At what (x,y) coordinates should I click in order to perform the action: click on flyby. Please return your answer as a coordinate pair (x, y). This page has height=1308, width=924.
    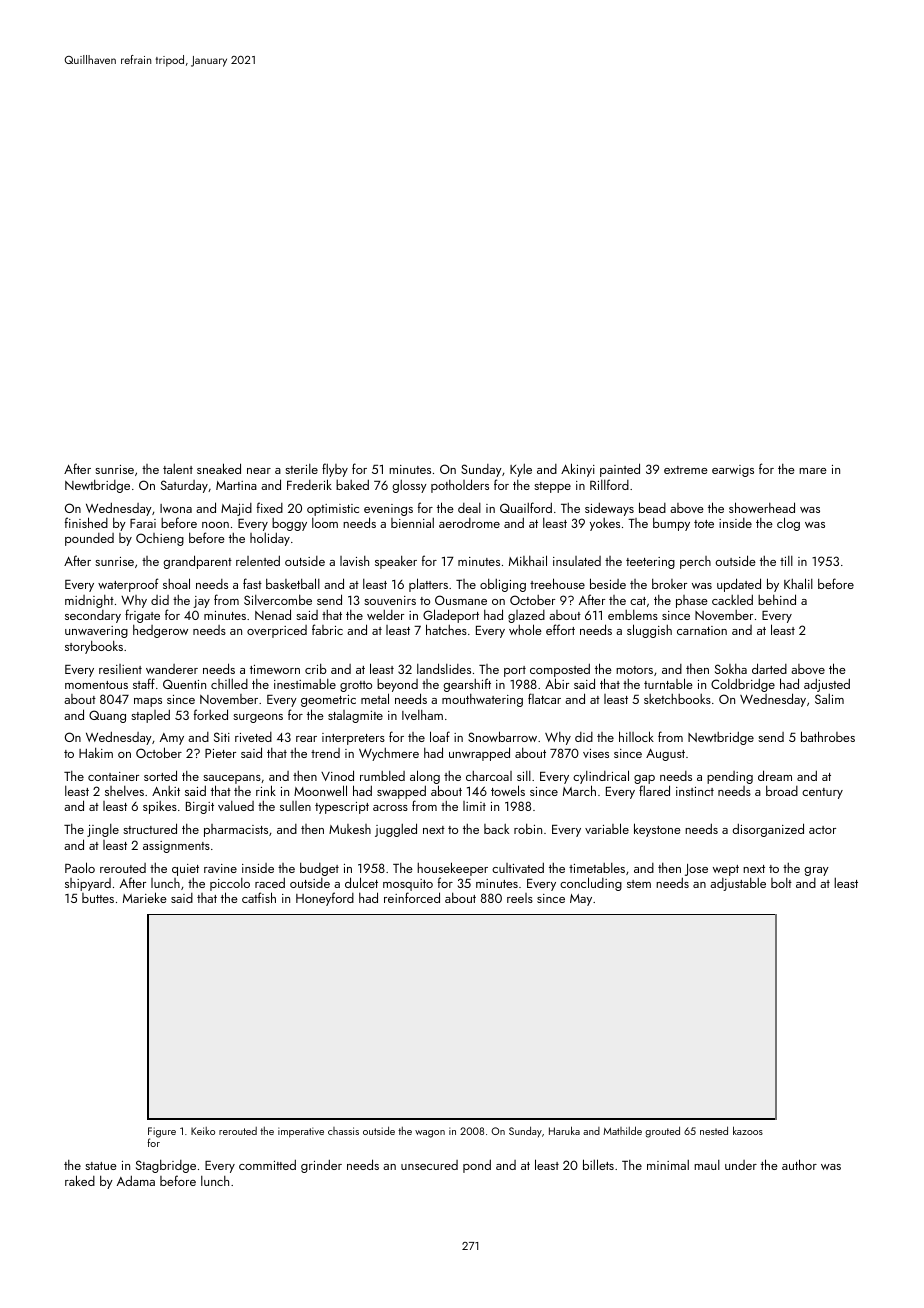
    Looking at the image, I should click on (335, 470).
